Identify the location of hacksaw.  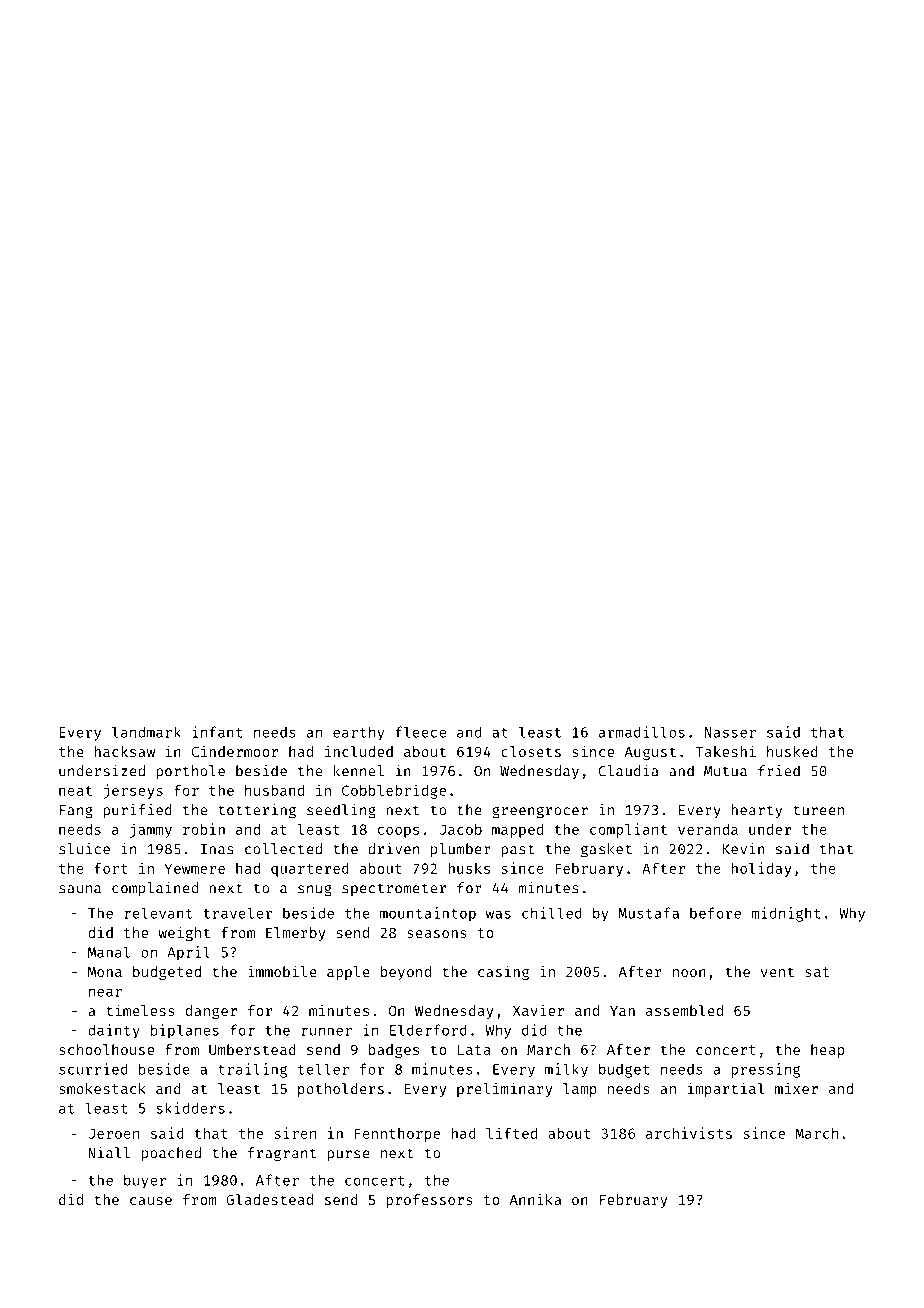
(124, 751).
